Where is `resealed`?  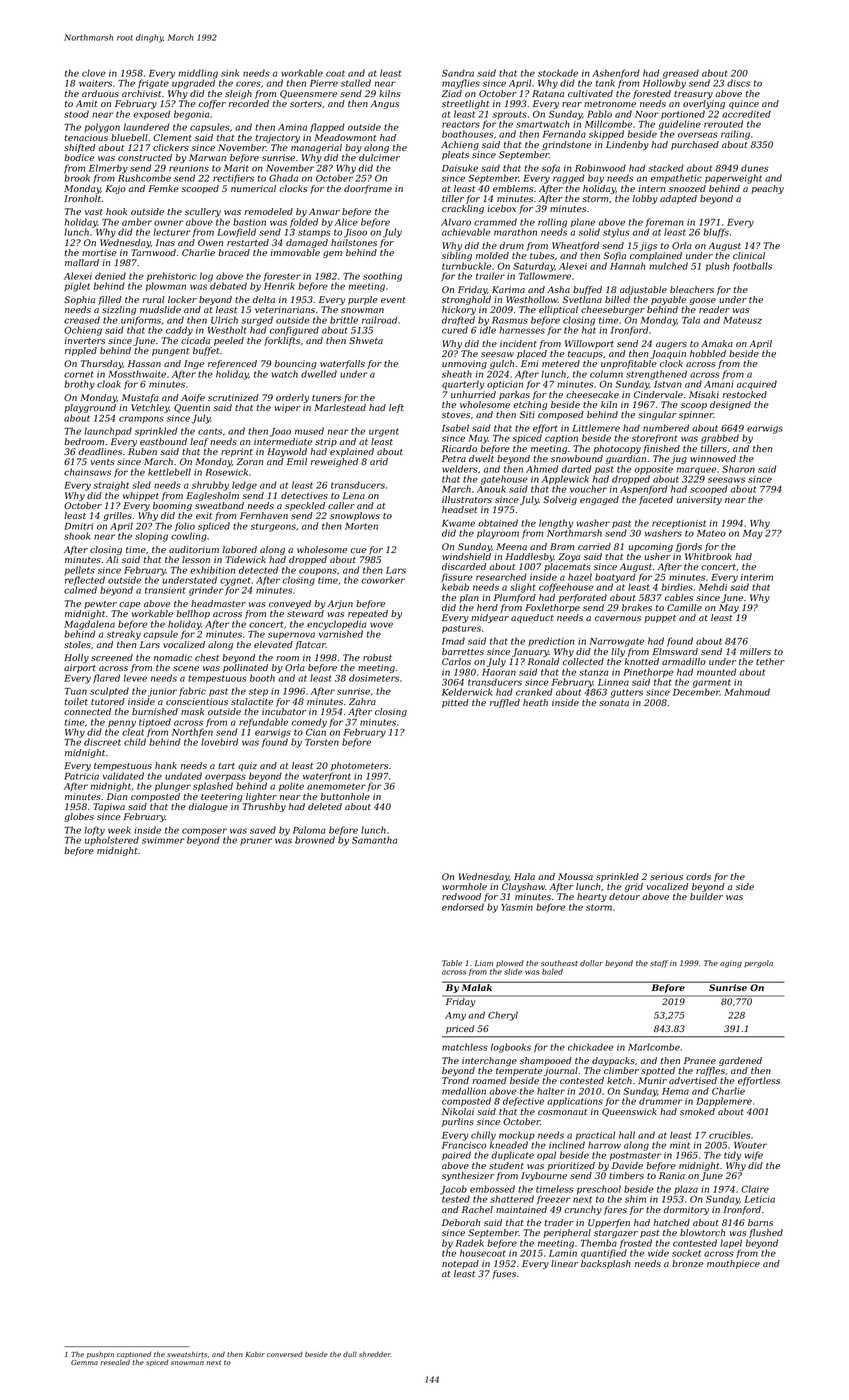 resealed is located at coordinates (115, 1362).
